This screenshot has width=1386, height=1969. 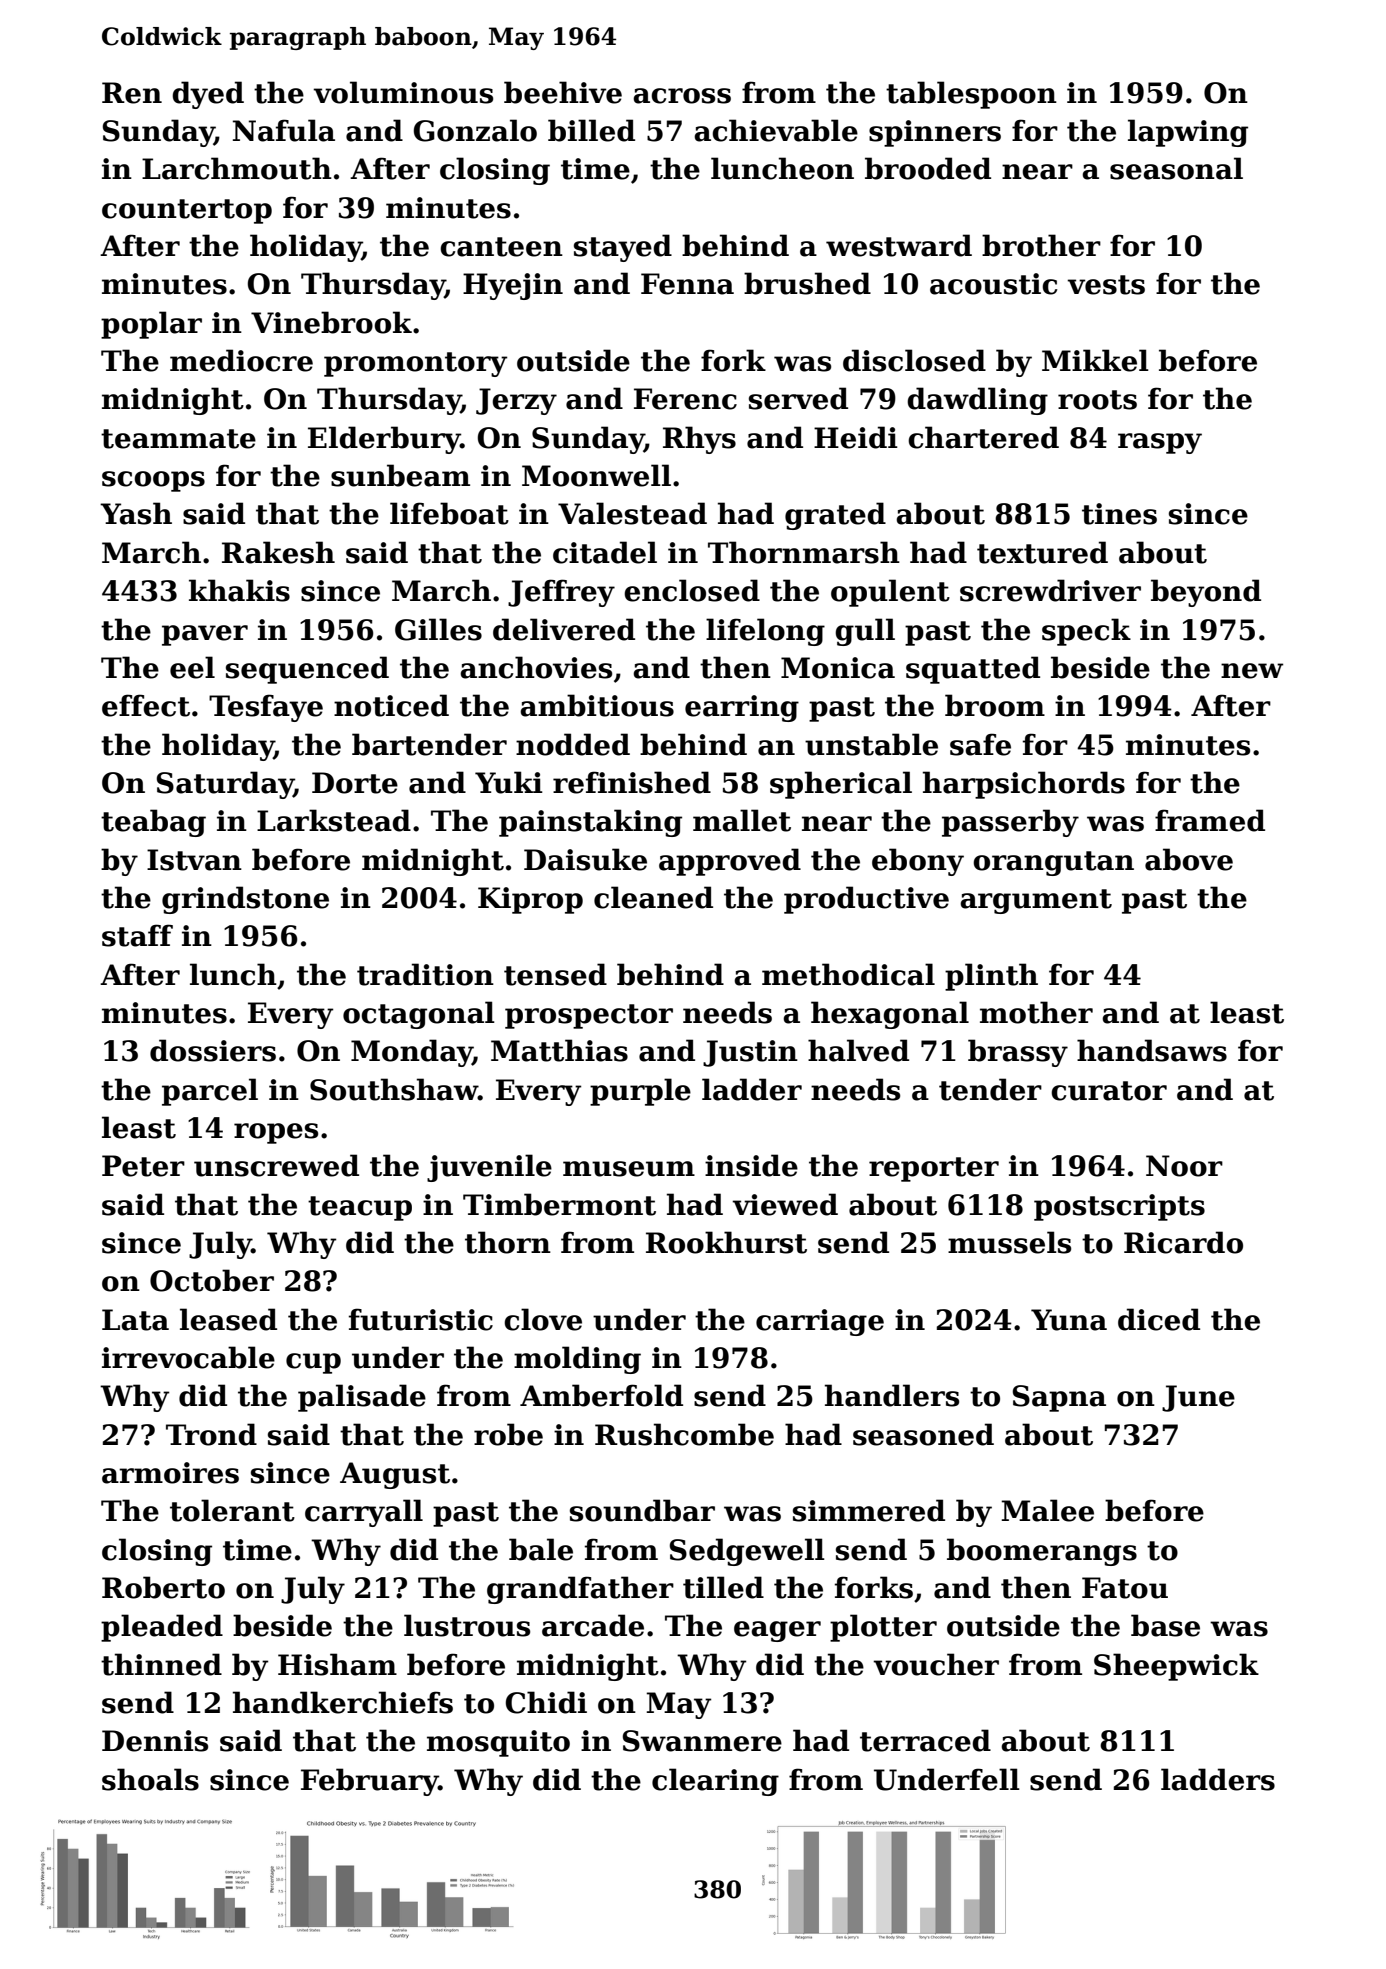 I want to click on seasonal, so click(x=1176, y=168).
